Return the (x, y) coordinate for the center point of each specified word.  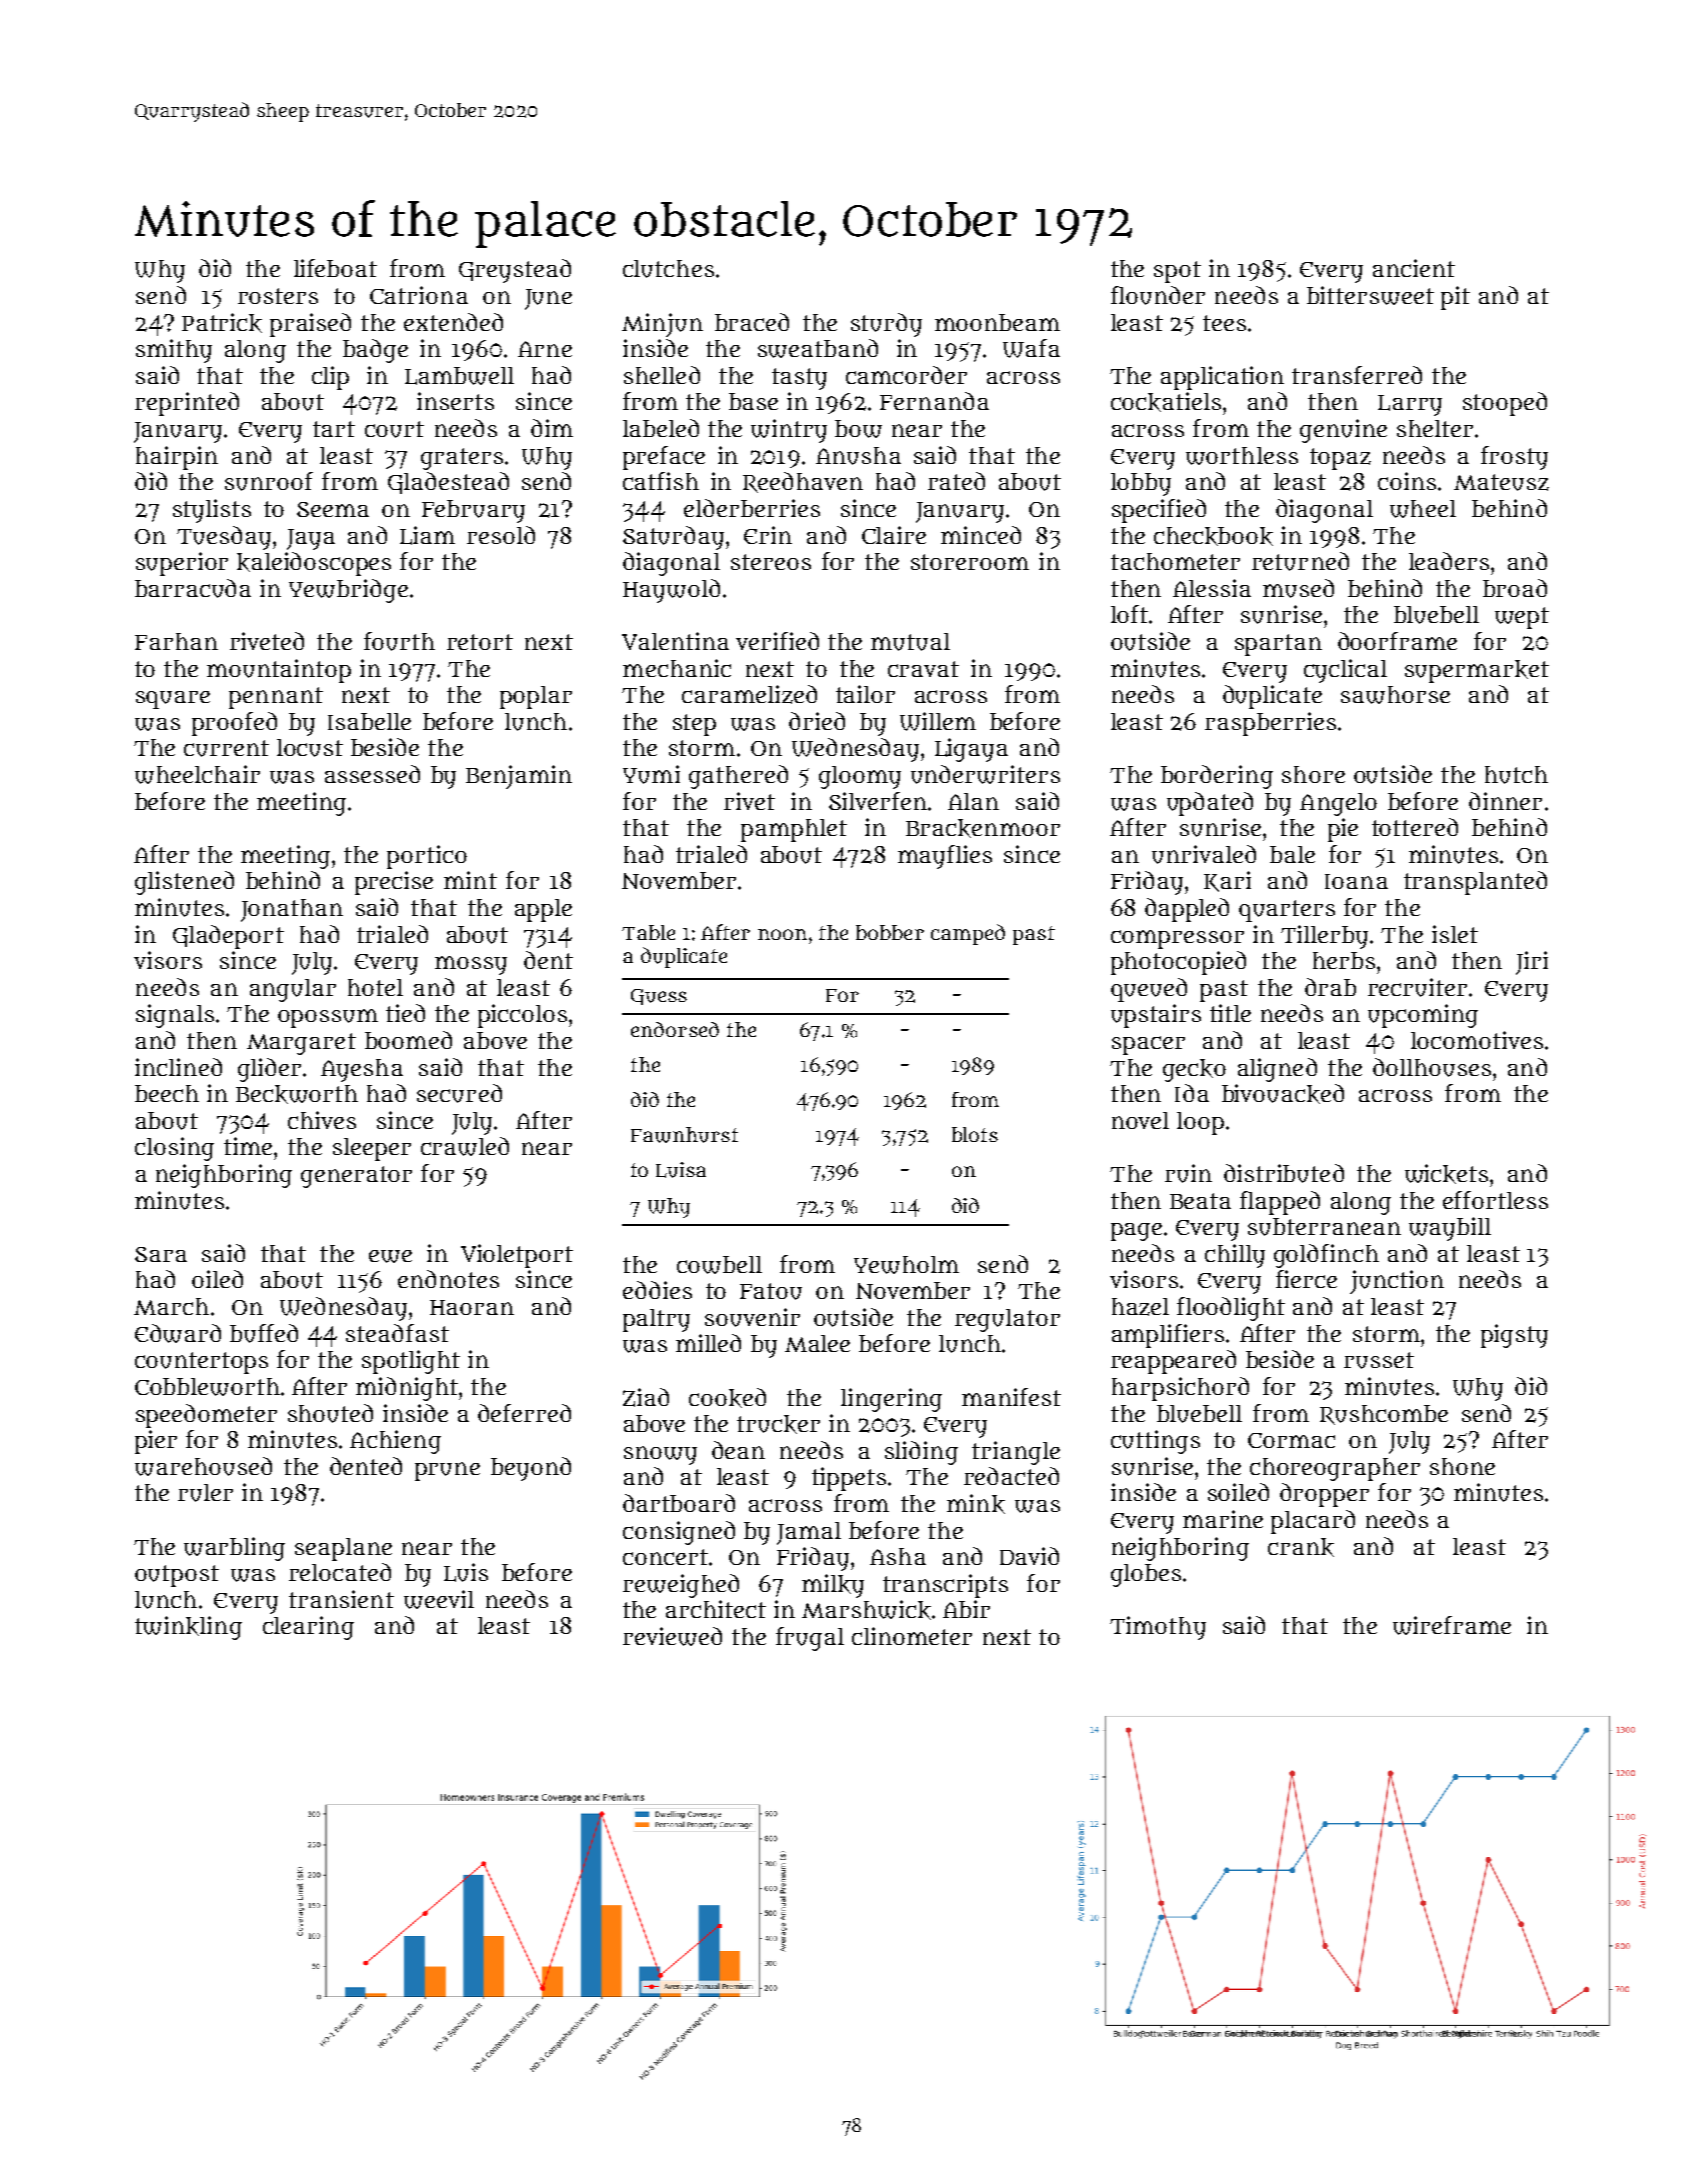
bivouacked (1283, 1094)
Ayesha (362, 1070)
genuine (1343, 431)
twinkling (188, 1628)
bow (858, 429)
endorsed (675, 1029)
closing (174, 1149)
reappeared (1173, 1362)
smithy (174, 351)
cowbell (719, 1265)
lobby (1141, 484)
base (753, 401)
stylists (212, 511)
